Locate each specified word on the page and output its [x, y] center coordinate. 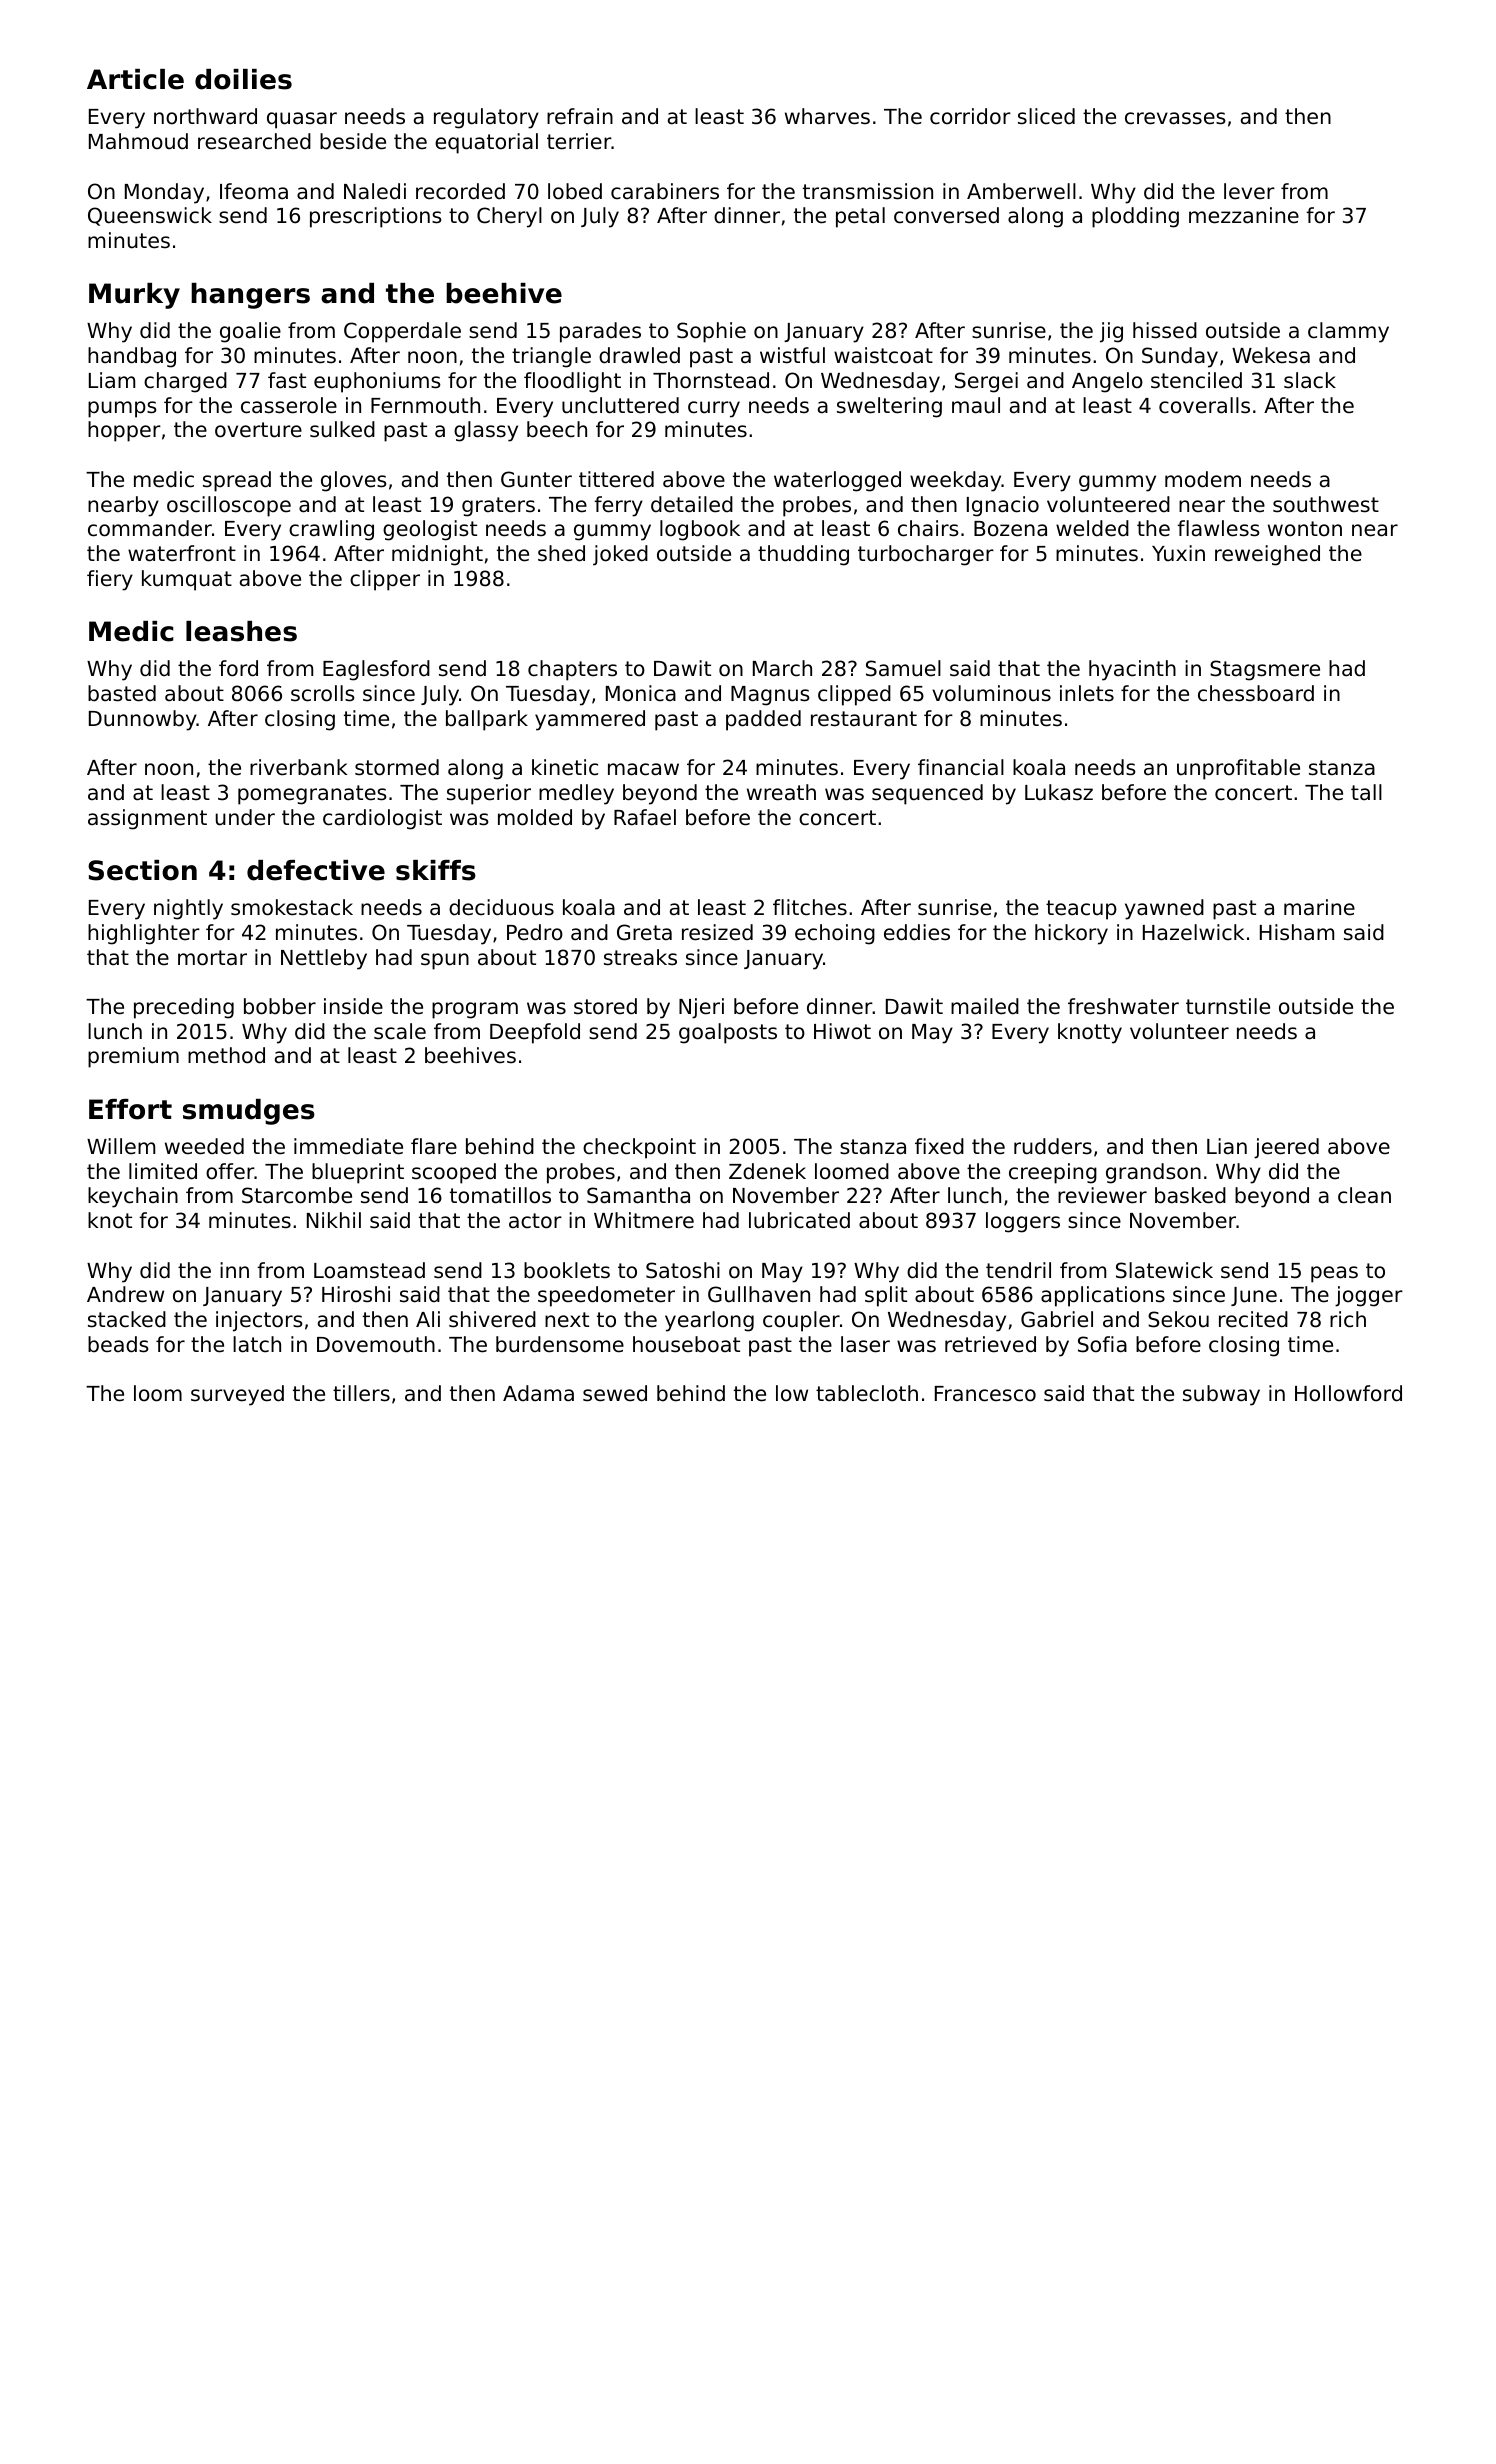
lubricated [799, 1220]
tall [1366, 792]
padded [763, 720]
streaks [640, 957]
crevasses [1175, 118]
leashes [241, 631]
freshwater [1123, 1006]
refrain [580, 116]
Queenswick [150, 216]
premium [133, 1057]
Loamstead [369, 1270]
